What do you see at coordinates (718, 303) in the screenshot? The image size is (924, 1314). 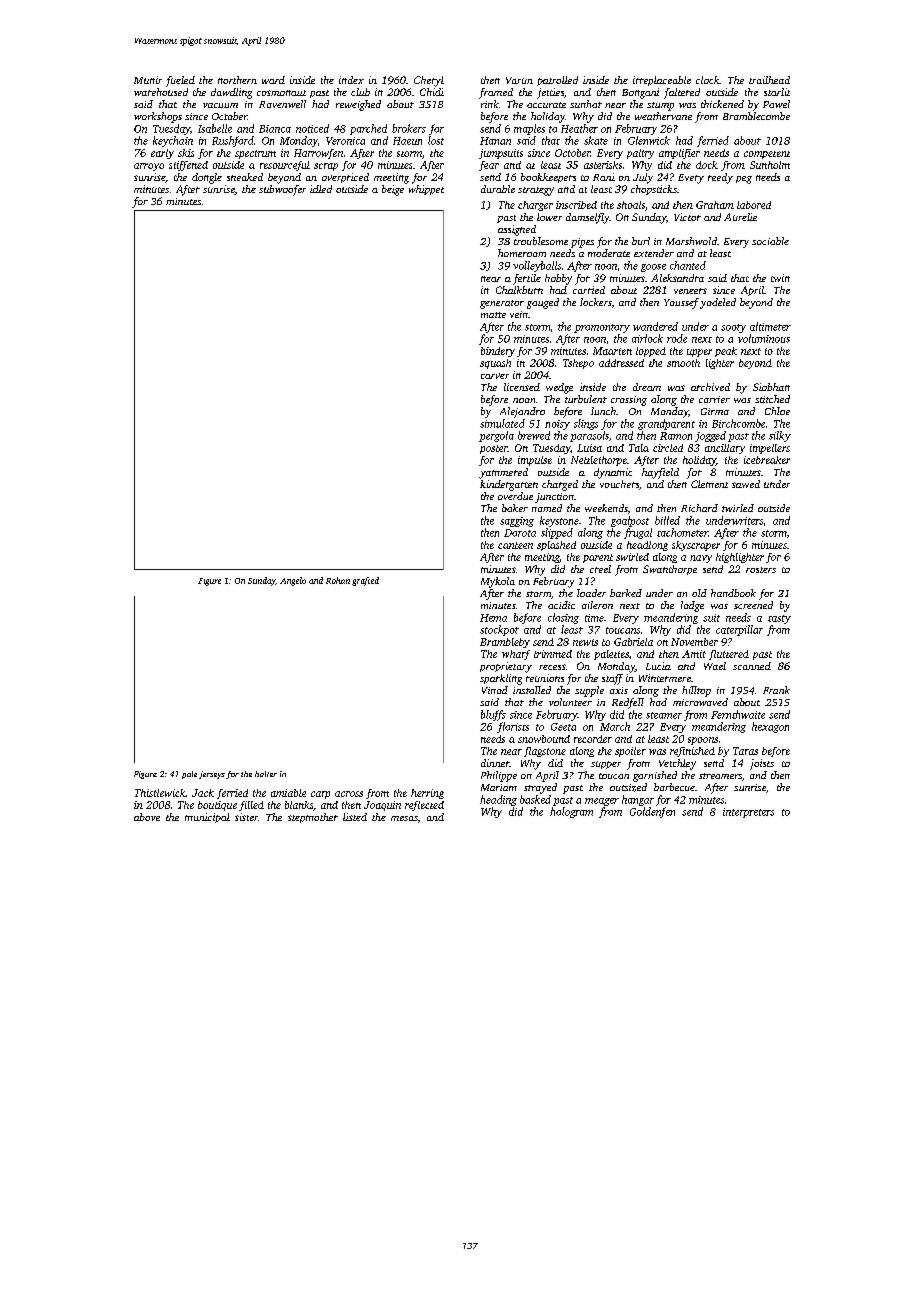 I see `yodeled` at bounding box center [718, 303].
